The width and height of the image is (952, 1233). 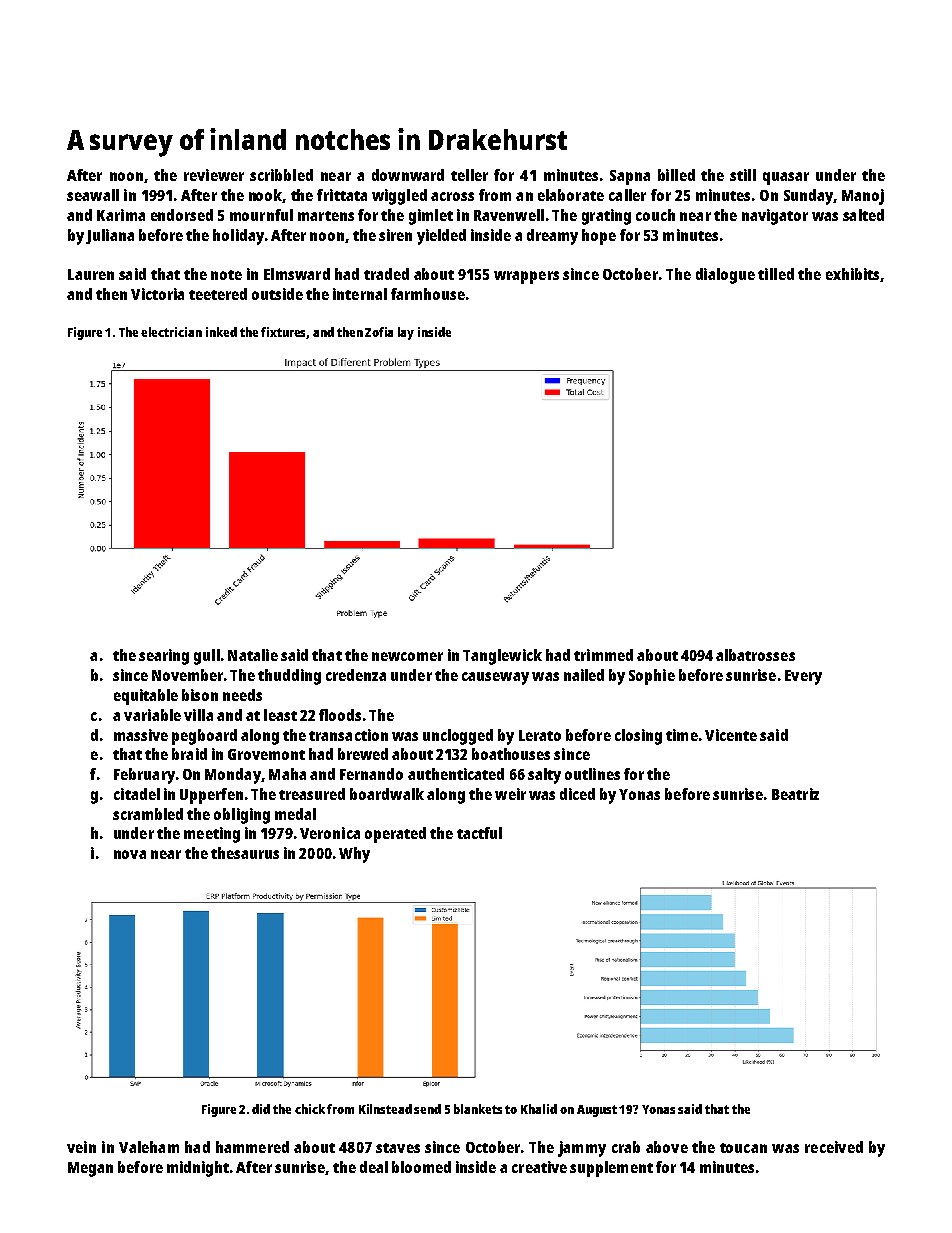 What do you see at coordinates (164, 657) in the image?
I see `searing` at bounding box center [164, 657].
